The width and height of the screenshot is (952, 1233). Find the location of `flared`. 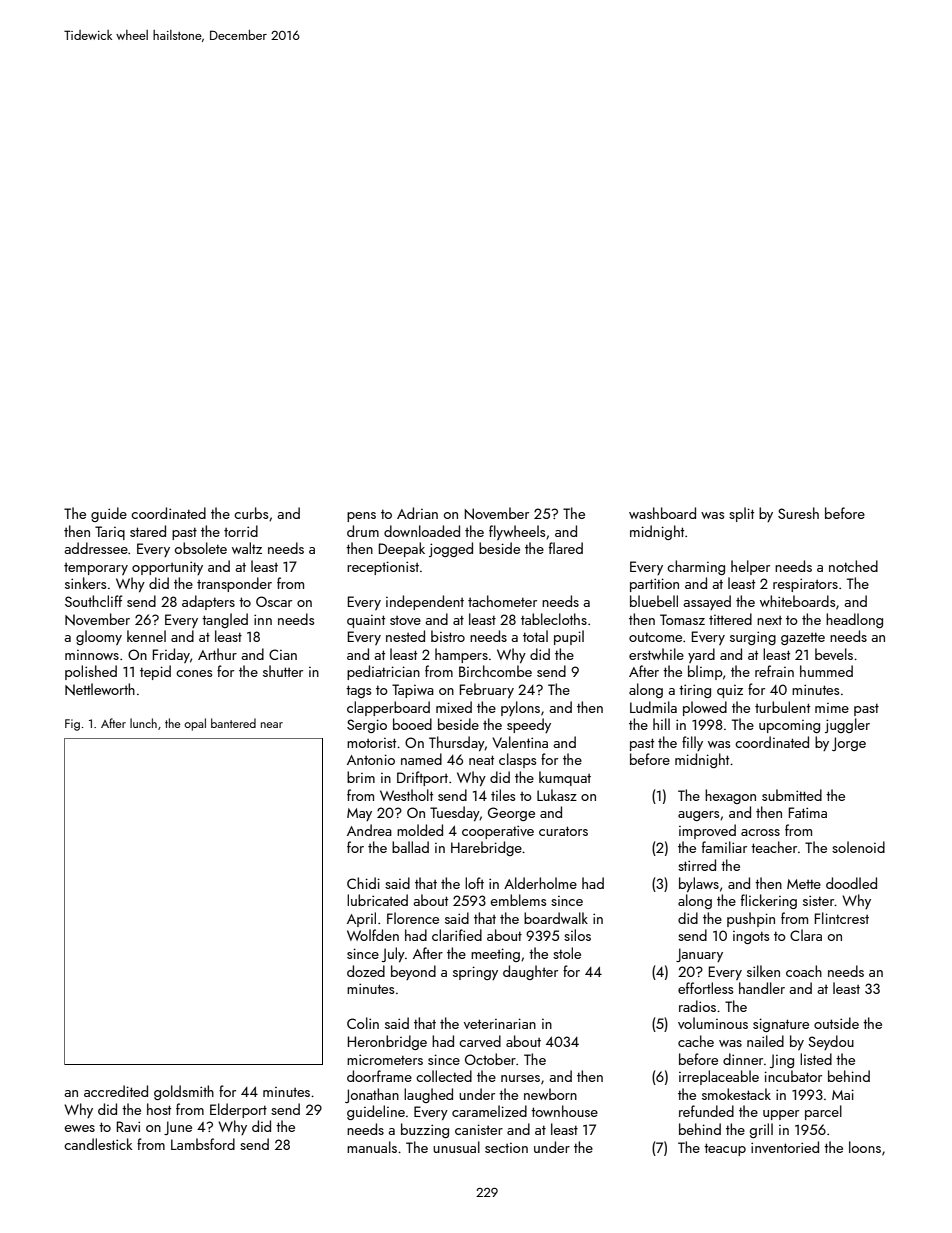

flared is located at coordinates (566, 548).
